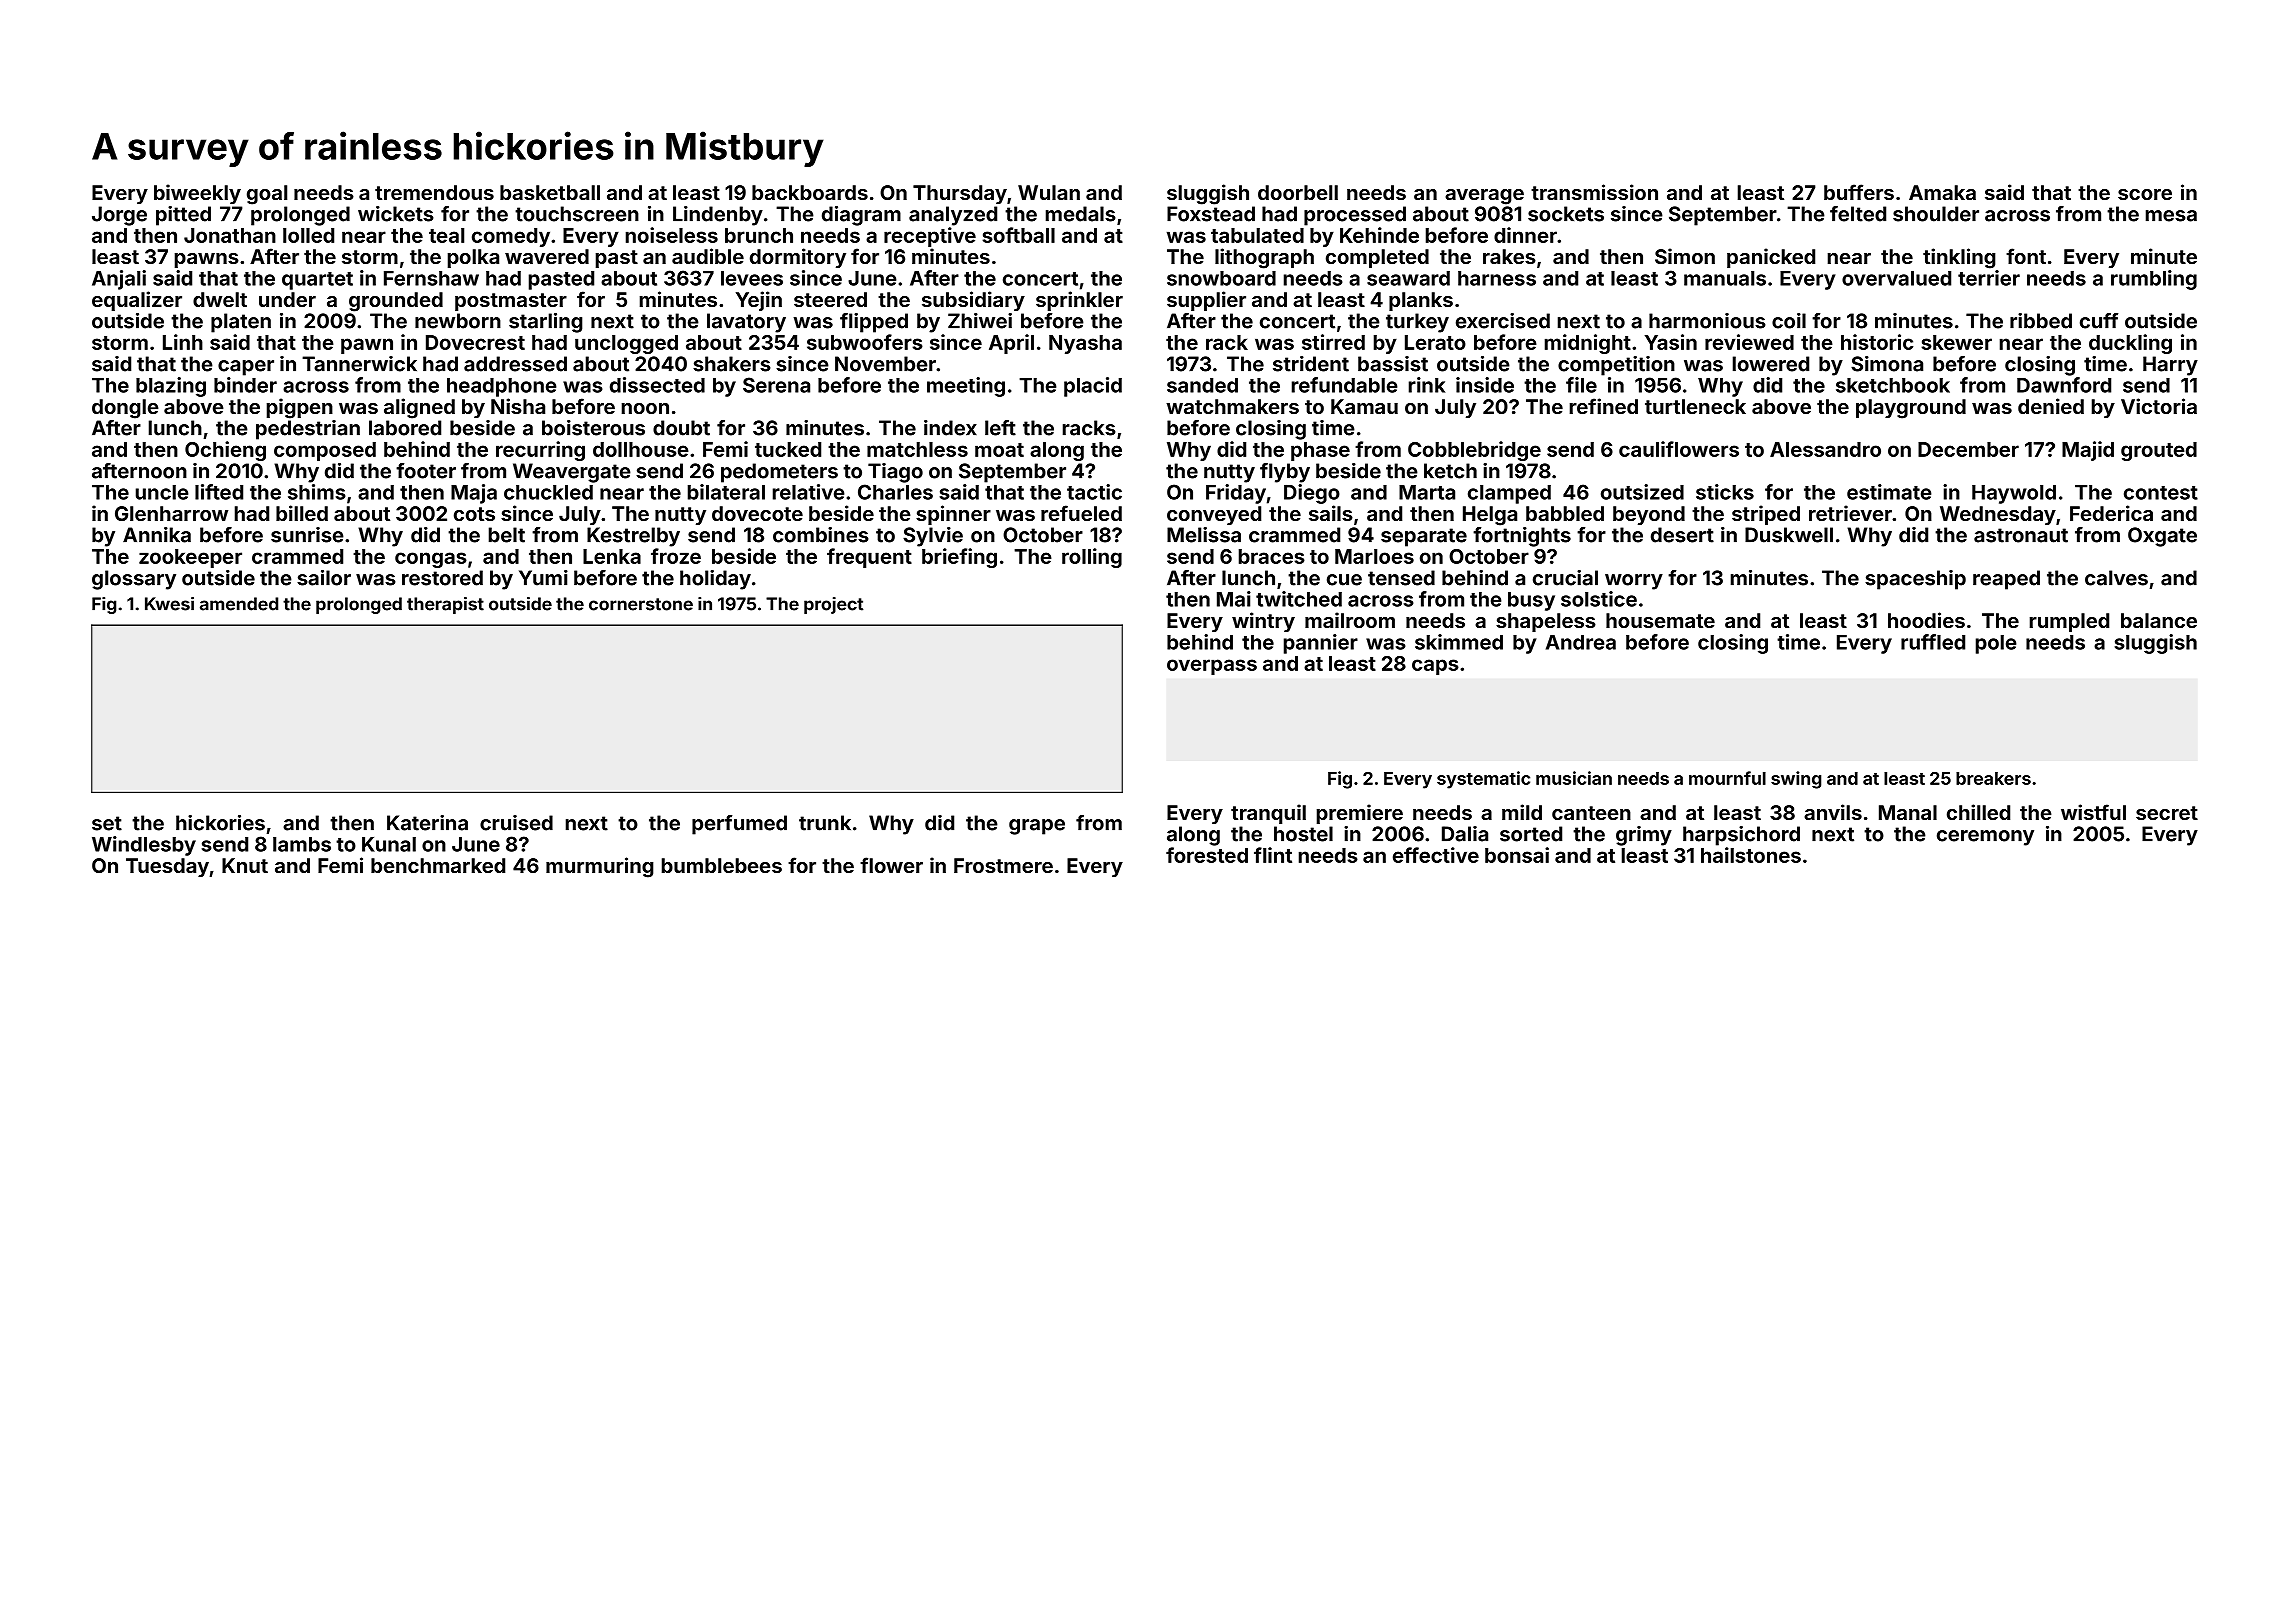  Describe the element at coordinates (190, 558) in the document. I see `zookeeper` at that location.
